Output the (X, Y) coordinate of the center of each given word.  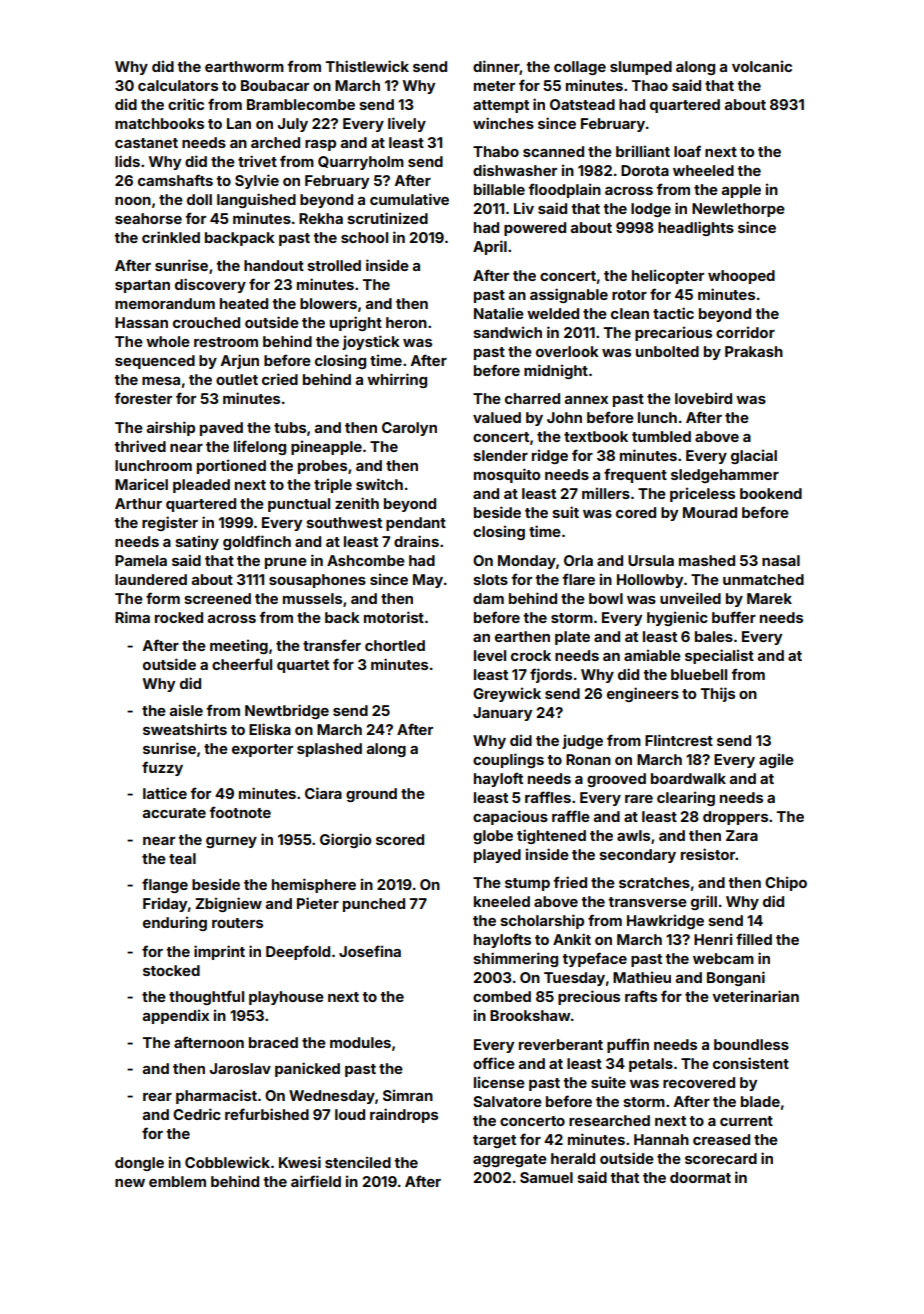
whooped (741, 277)
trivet (257, 161)
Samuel (546, 1177)
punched (374, 905)
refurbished (267, 1114)
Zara (742, 835)
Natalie (499, 313)
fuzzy (162, 768)
